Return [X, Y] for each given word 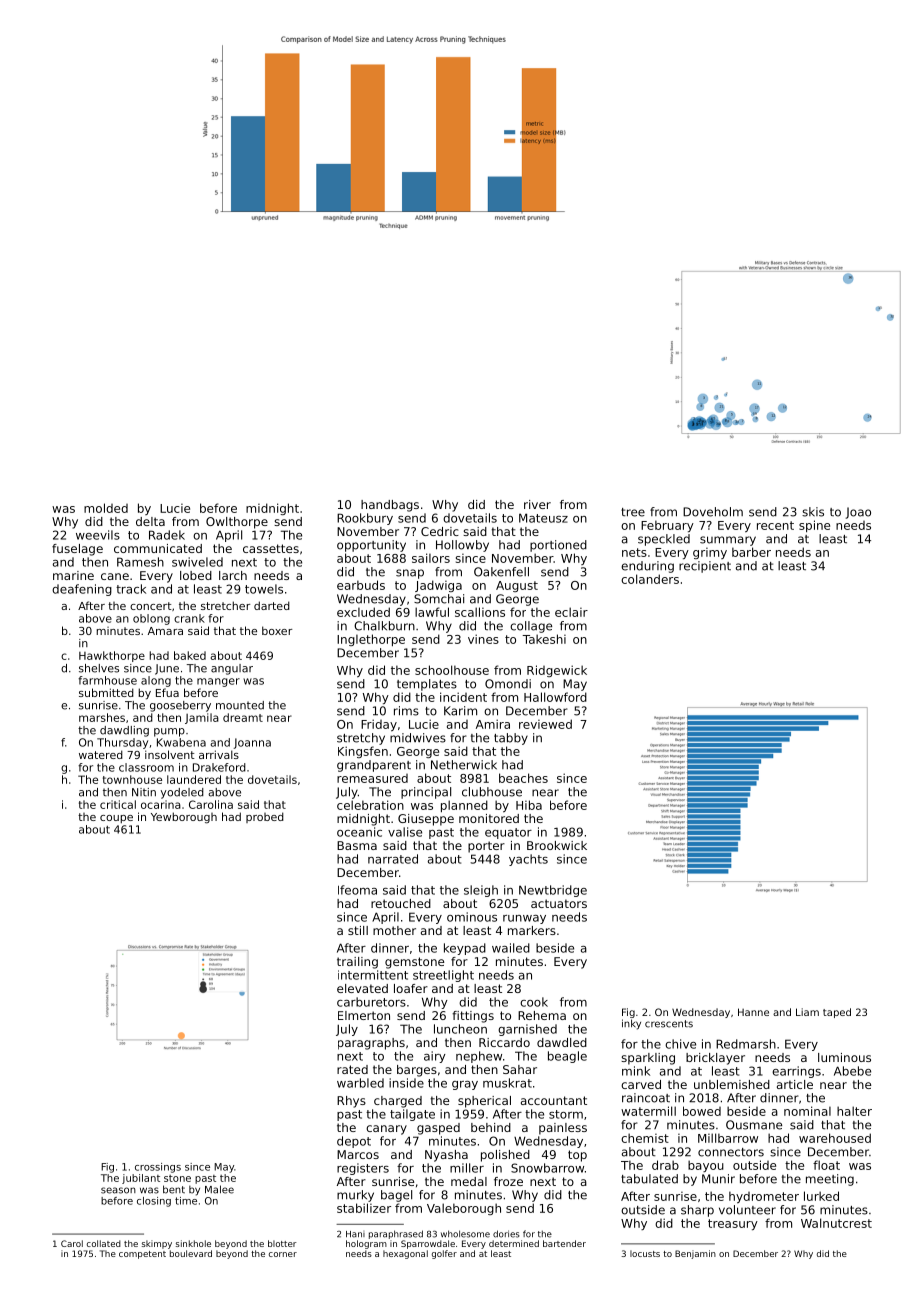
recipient [705, 567]
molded [106, 508]
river [537, 504]
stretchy [361, 739]
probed [265, 817]
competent [142, 1255]
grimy [710, 553]
